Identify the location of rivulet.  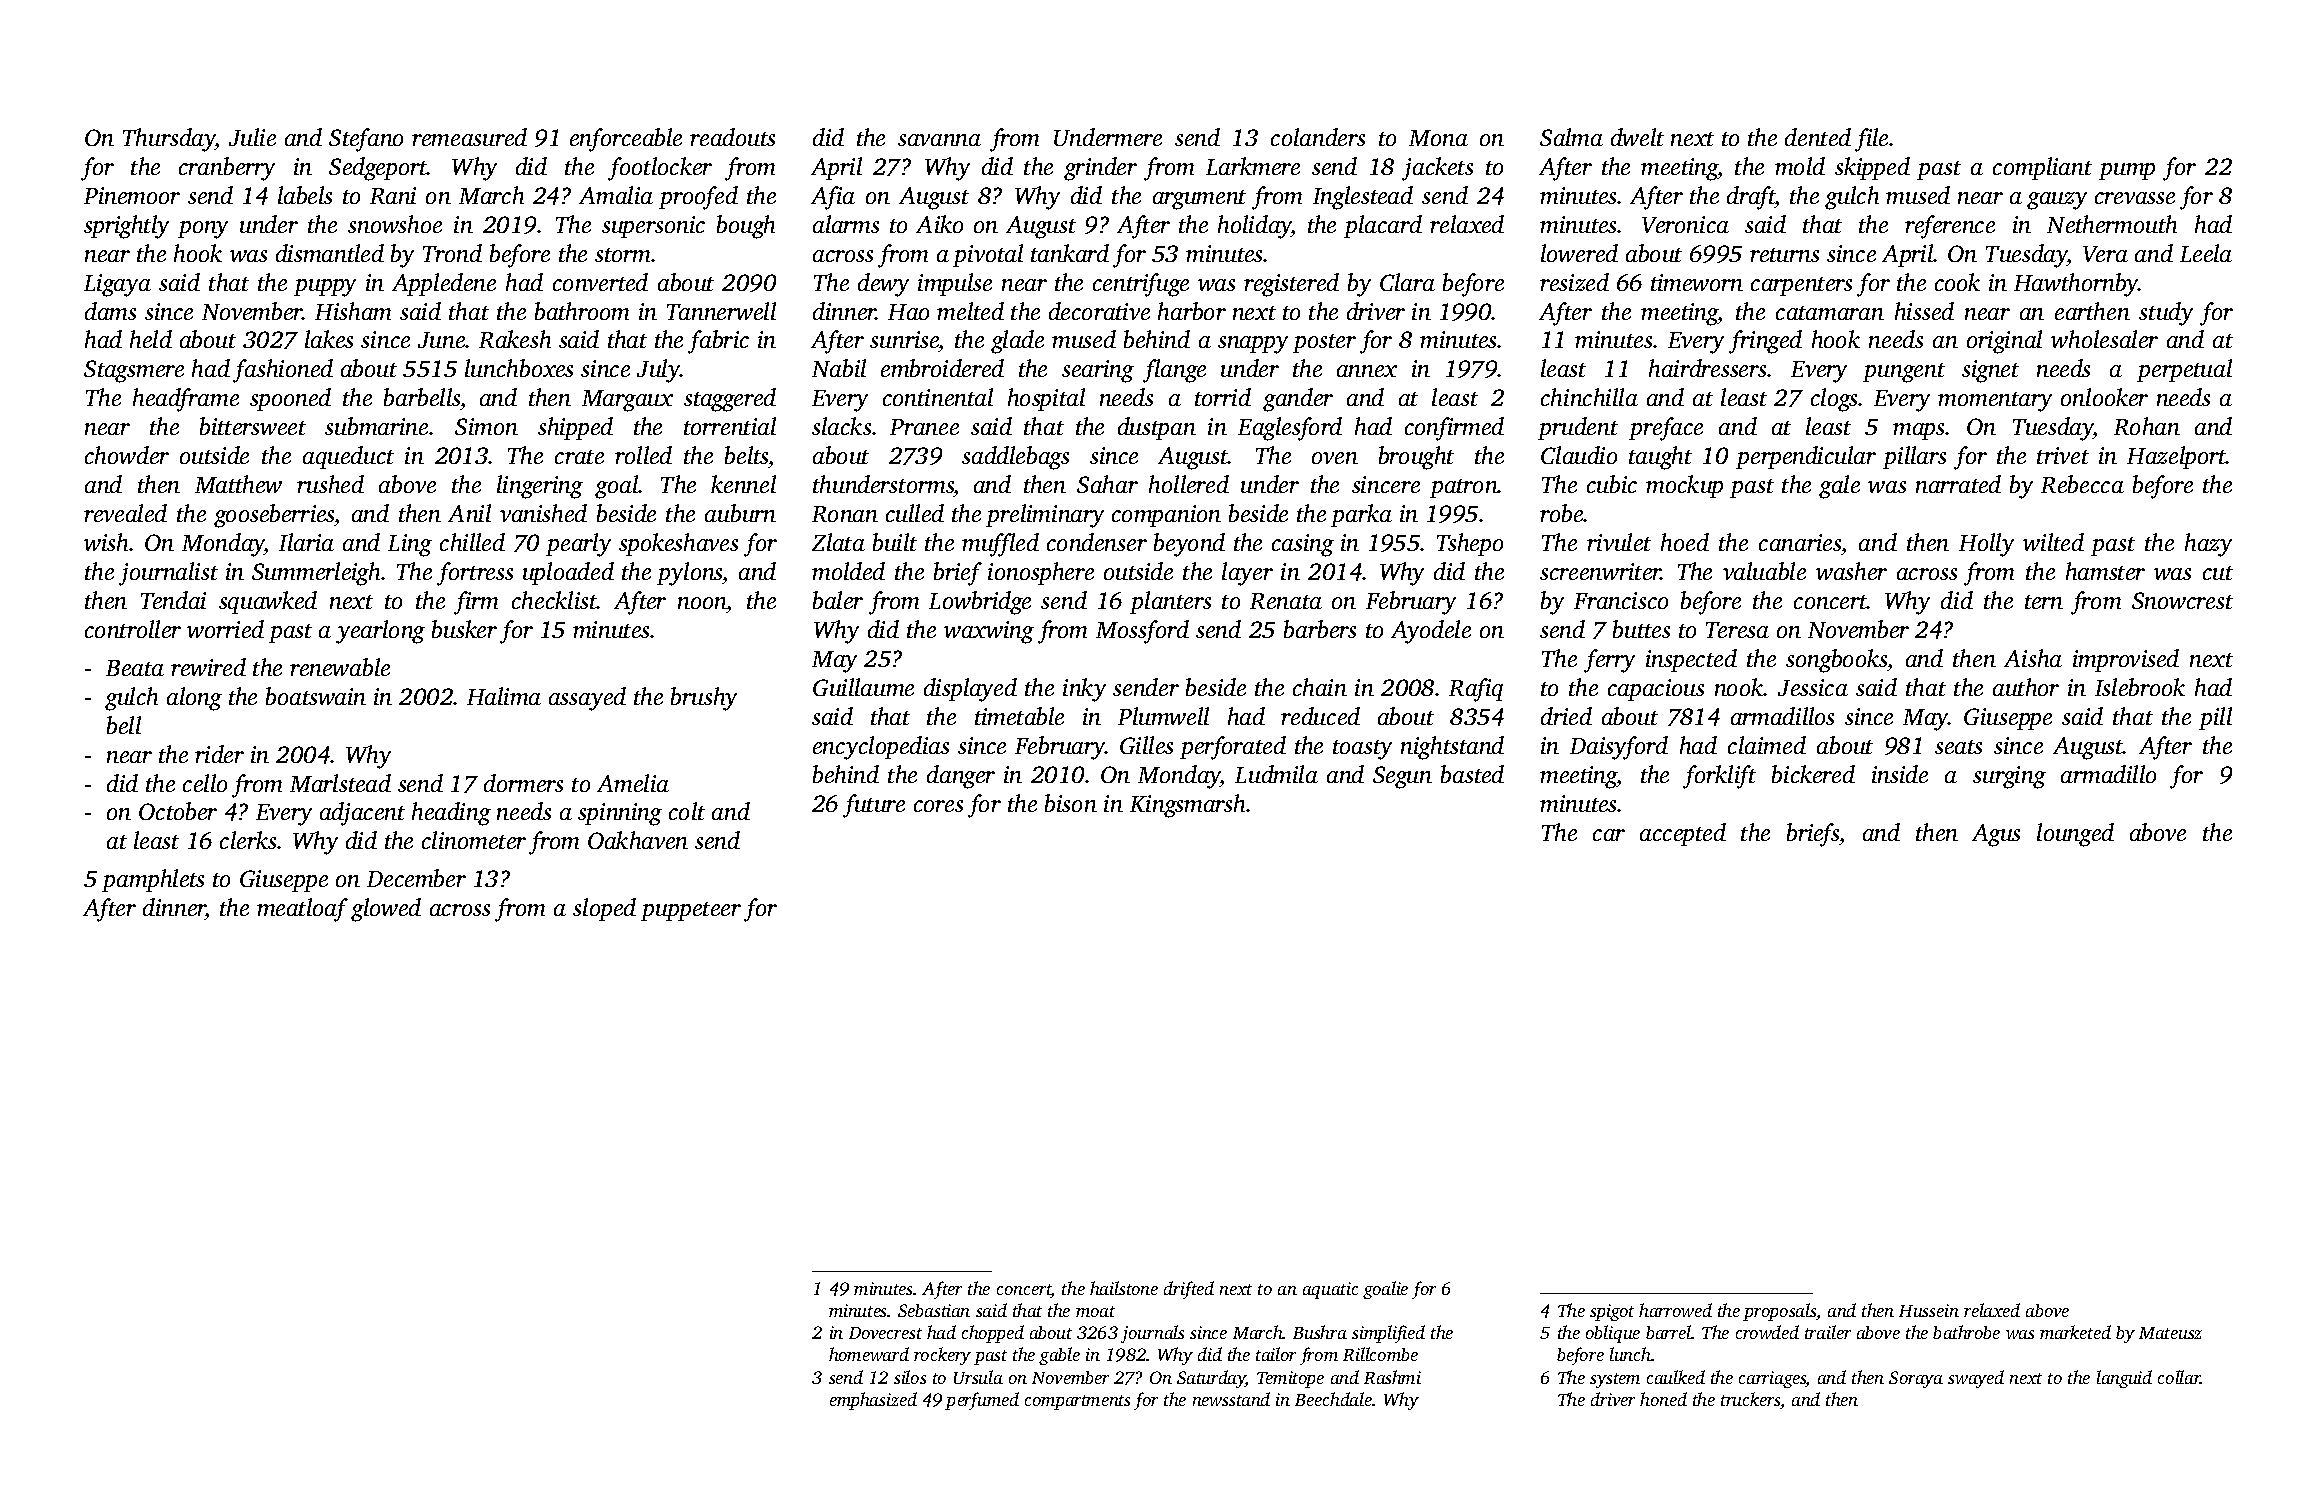
(1619, 542).
